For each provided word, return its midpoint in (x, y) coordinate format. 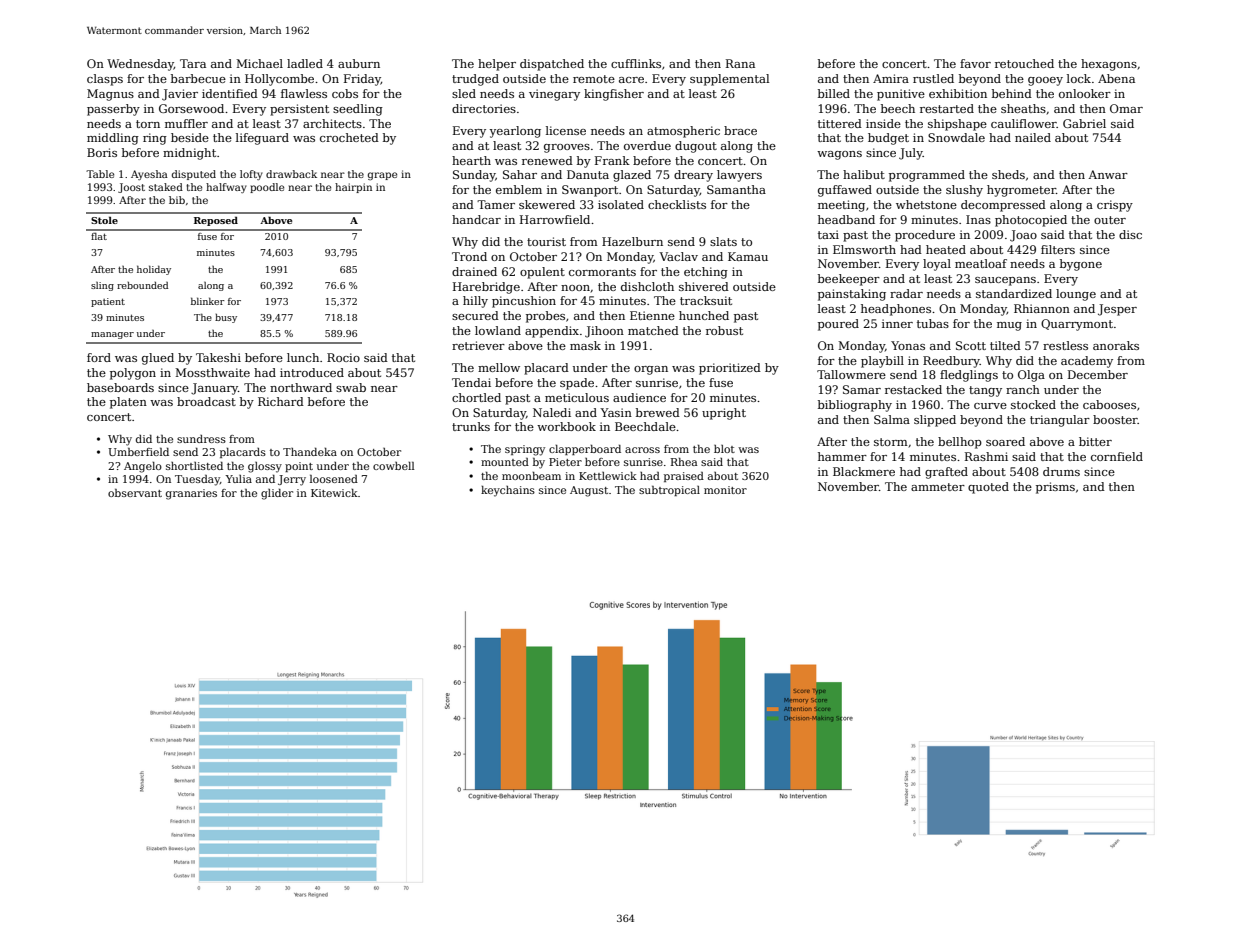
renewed (547, 160)
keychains (508, 491)
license (566, 130)
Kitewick (334, 493)
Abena (1116, 78)
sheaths (1023, 108)
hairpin (353, 188)
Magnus (110, 95)
